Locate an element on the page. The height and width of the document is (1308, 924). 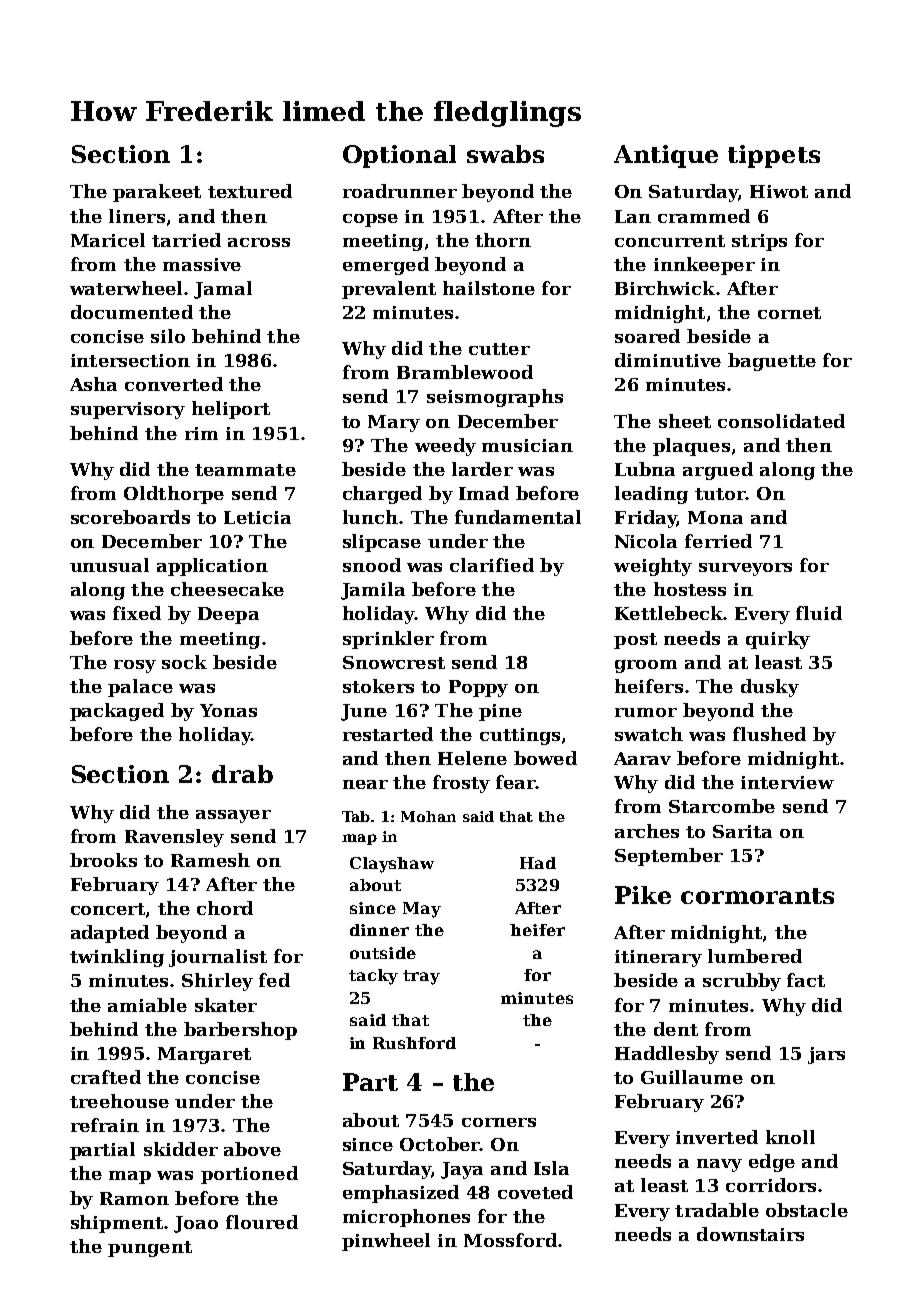
May is located at coordinates (422, 910).
